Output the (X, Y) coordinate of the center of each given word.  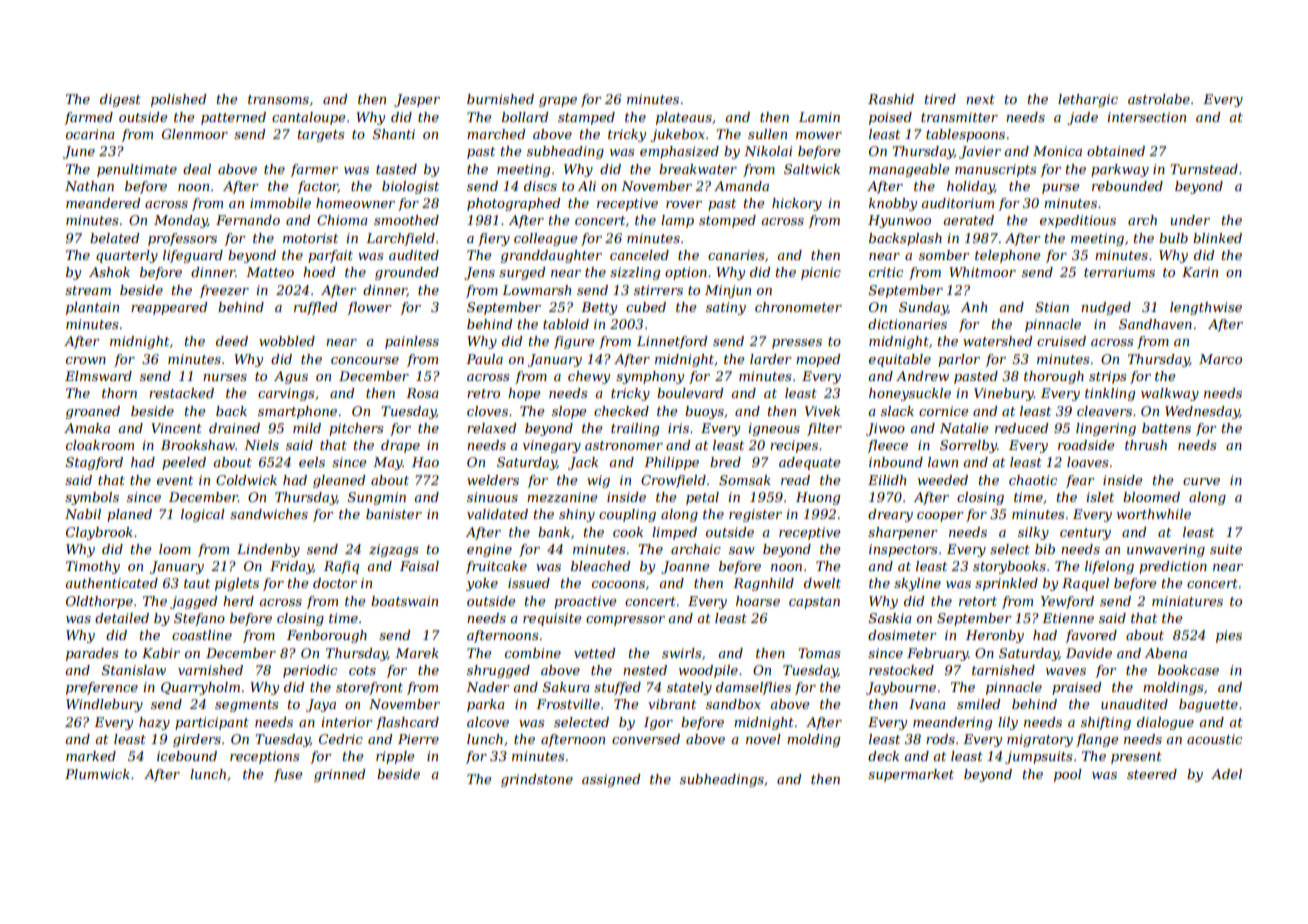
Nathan (89, 186)
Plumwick (97, 774)
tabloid (566, 324)
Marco (1220, 359)
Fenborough (327, 636)
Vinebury (1004, 394)
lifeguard (193, 256)
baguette (1208, 705)
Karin (1200, 272)
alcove (488, 722)
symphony (650, 377)
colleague (546, 239)
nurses (225, 377)
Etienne (1068, 618)
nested (645, 670)
